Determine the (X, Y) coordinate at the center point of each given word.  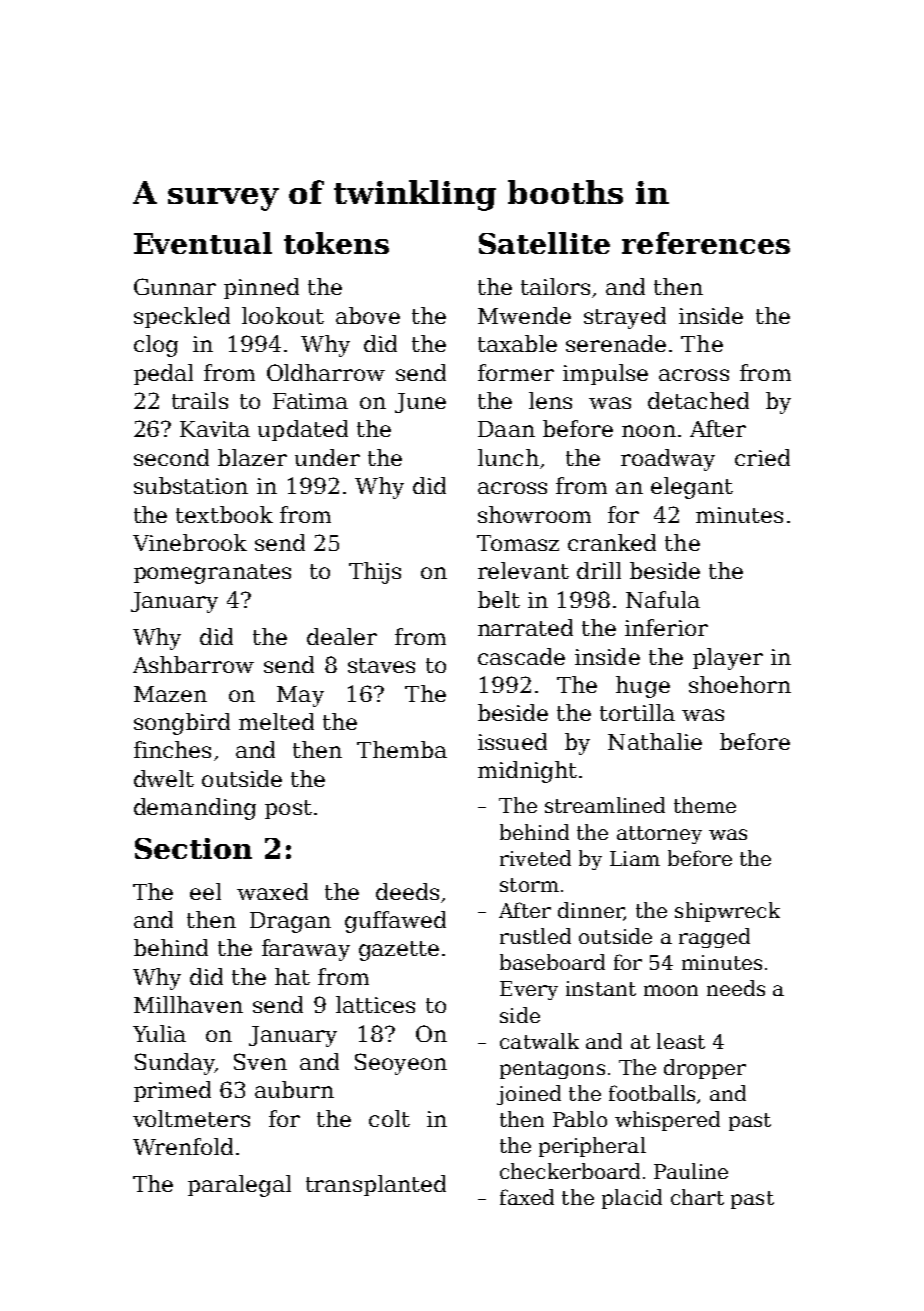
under (327, 457)
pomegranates (212, 574)
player (728, 659)
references (706, 243)
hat (292, 976)
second (171, 457)
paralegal (239, 1186)
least (681, 1041)
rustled (535, 936)
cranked (612, 542)
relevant (523, 570)
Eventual (203, 243)
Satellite (544, 243)
